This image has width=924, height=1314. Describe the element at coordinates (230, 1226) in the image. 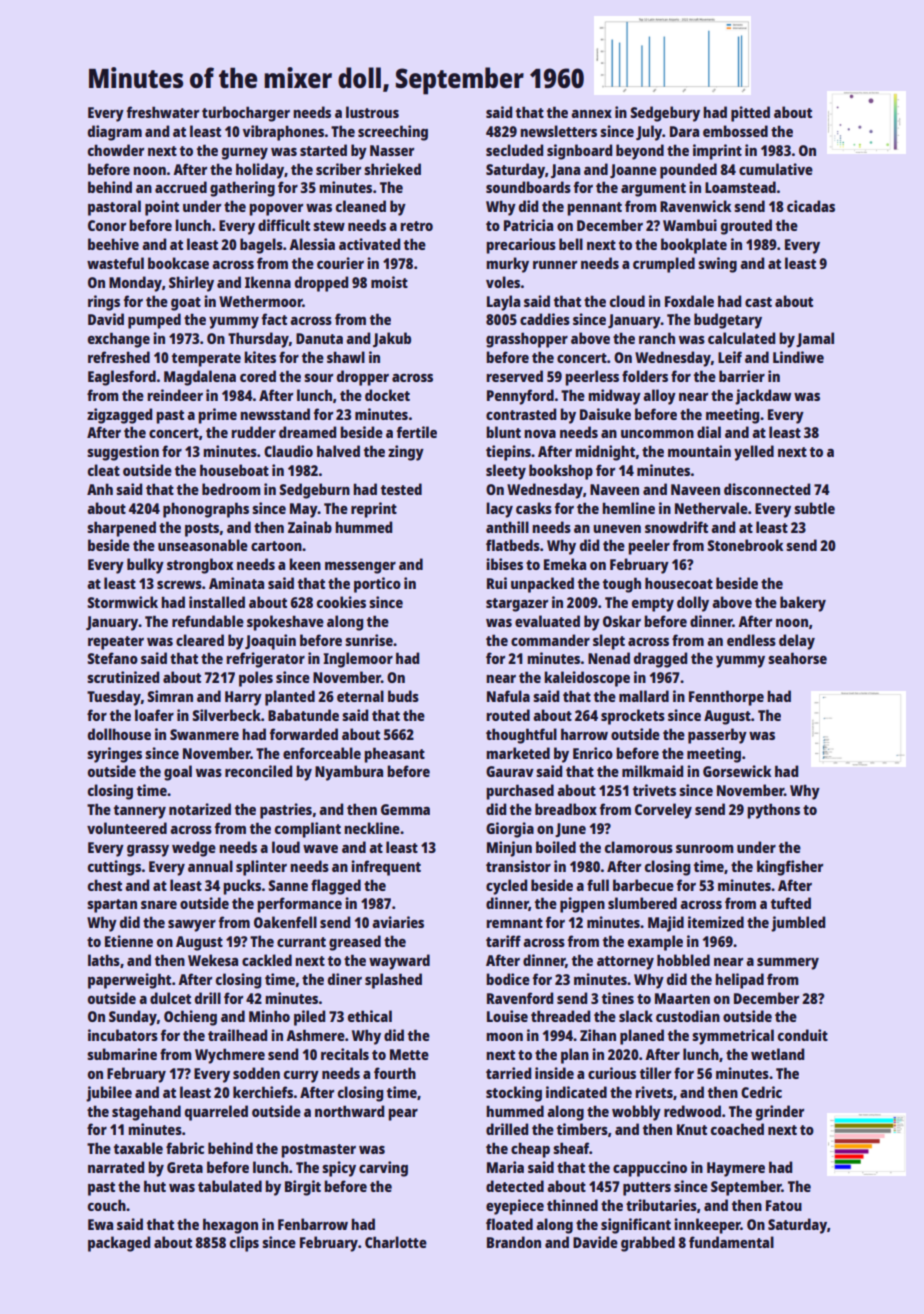

I see `hexagon` at that location.
